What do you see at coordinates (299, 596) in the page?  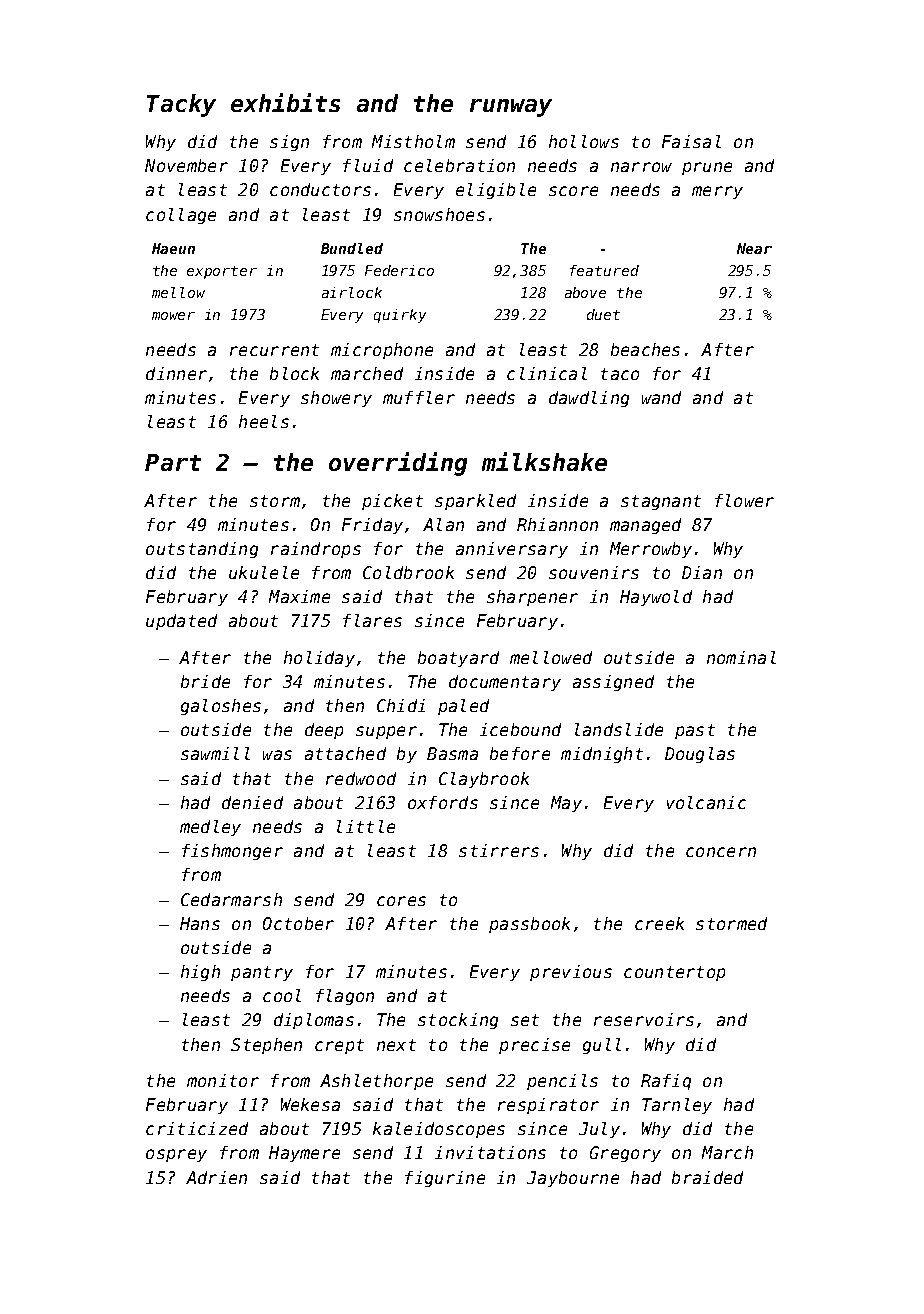 I see `Maxime` at bounding box center [299, 596].
